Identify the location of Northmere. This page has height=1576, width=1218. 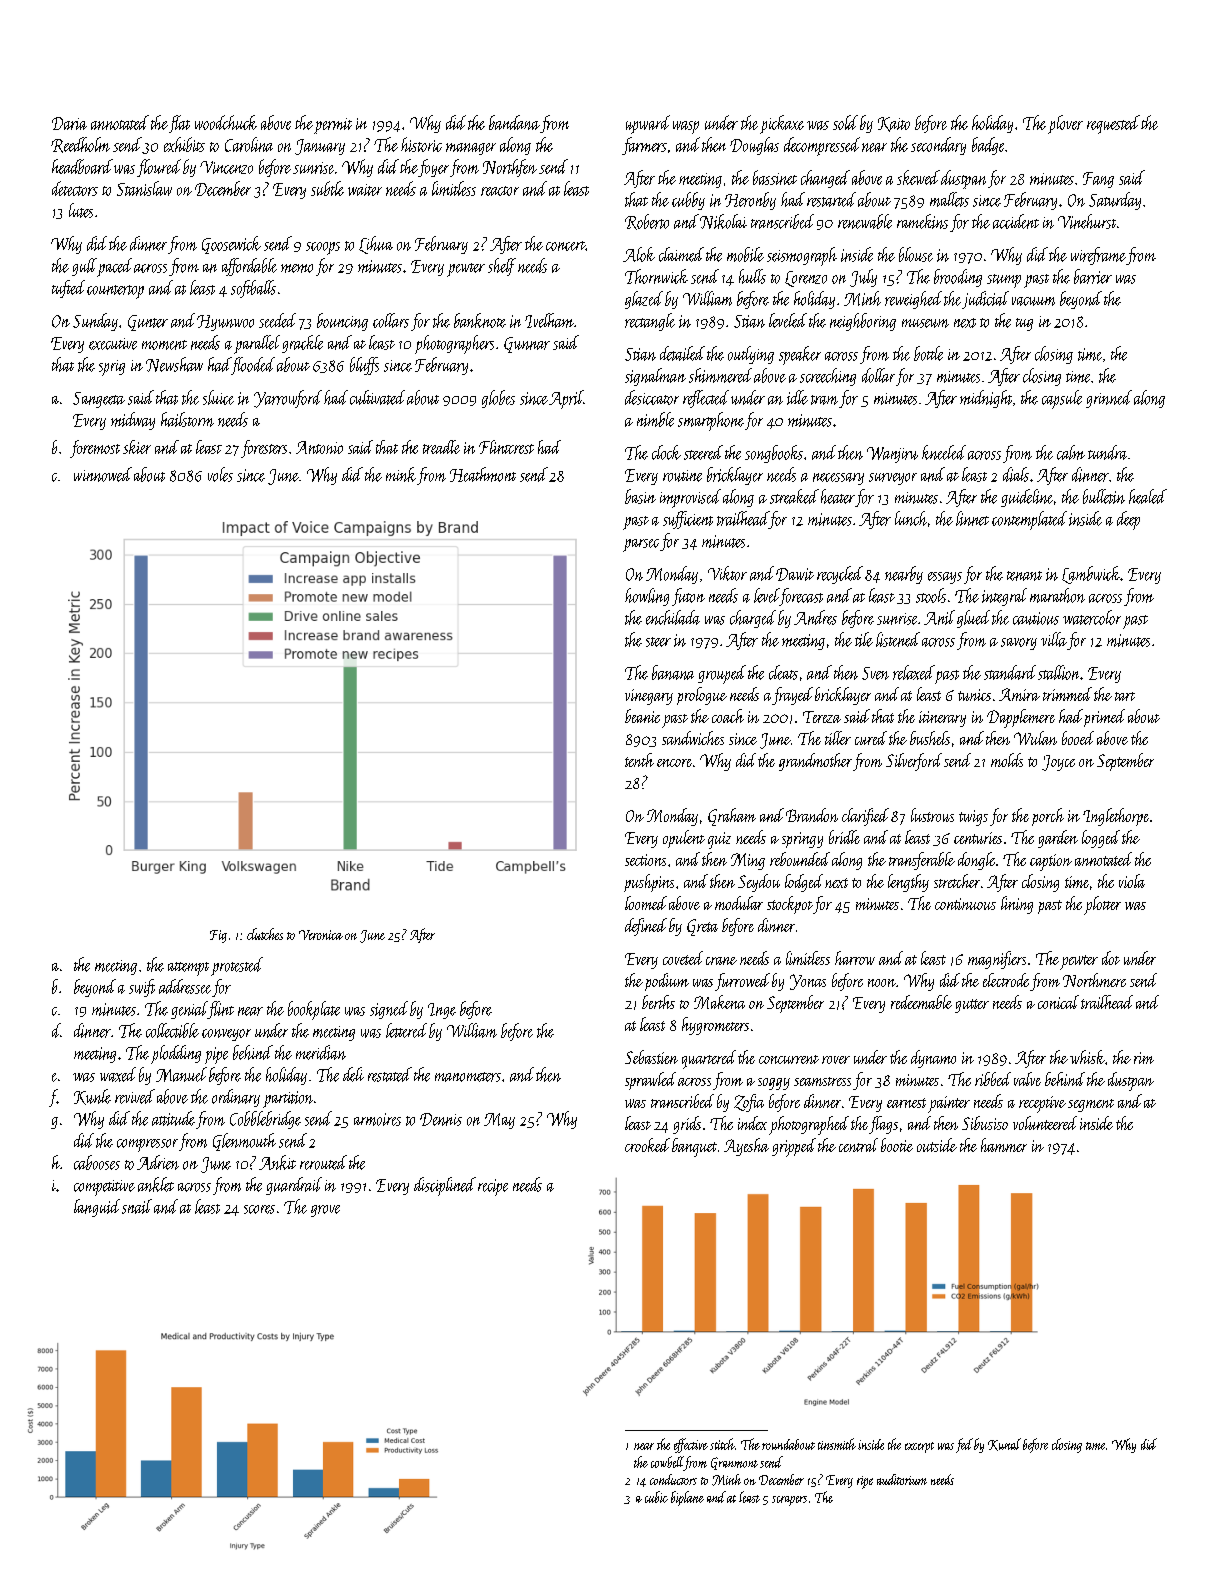
(1094, 980).
